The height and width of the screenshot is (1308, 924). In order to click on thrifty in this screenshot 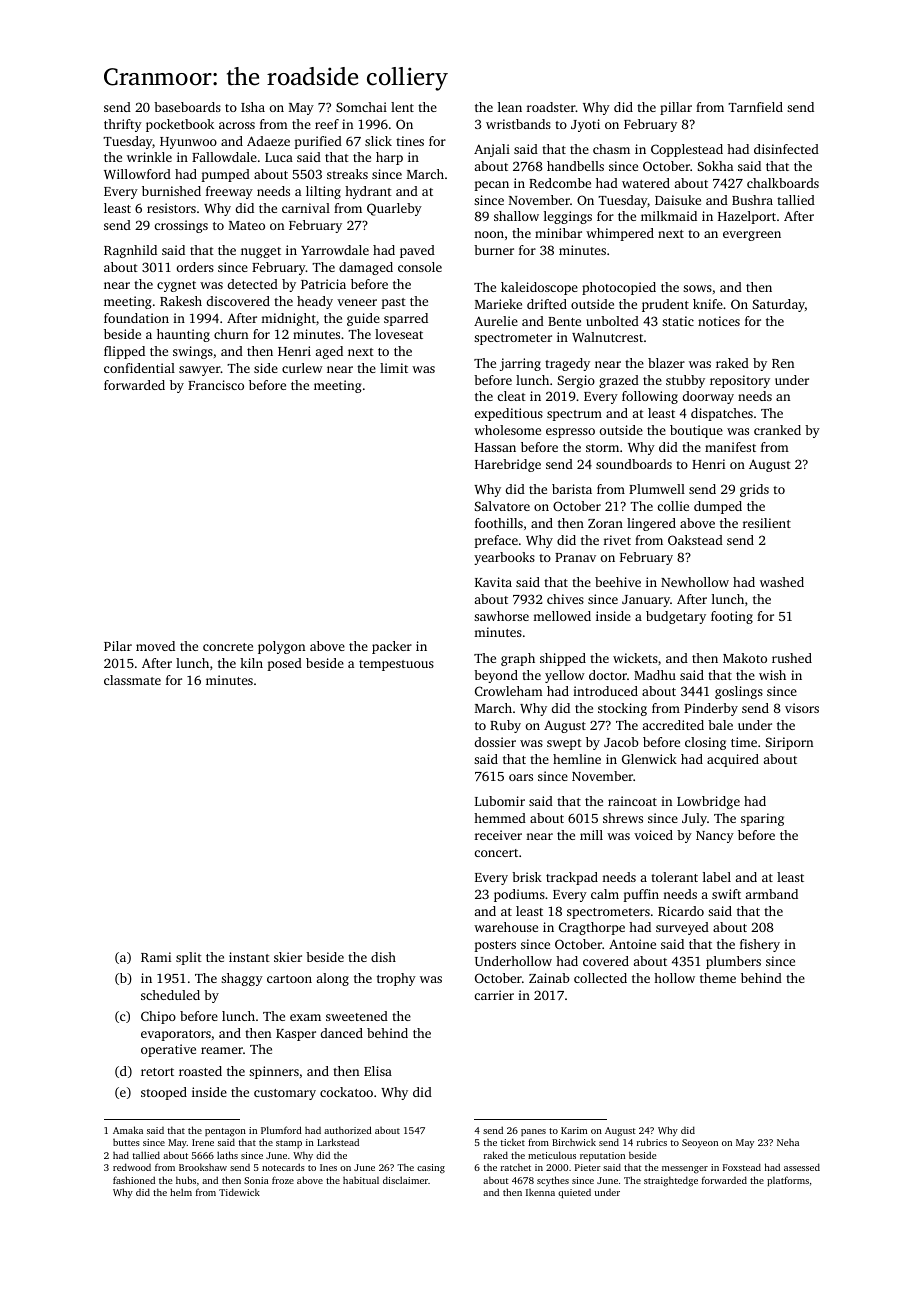, I will do `click(123, 125)`.
